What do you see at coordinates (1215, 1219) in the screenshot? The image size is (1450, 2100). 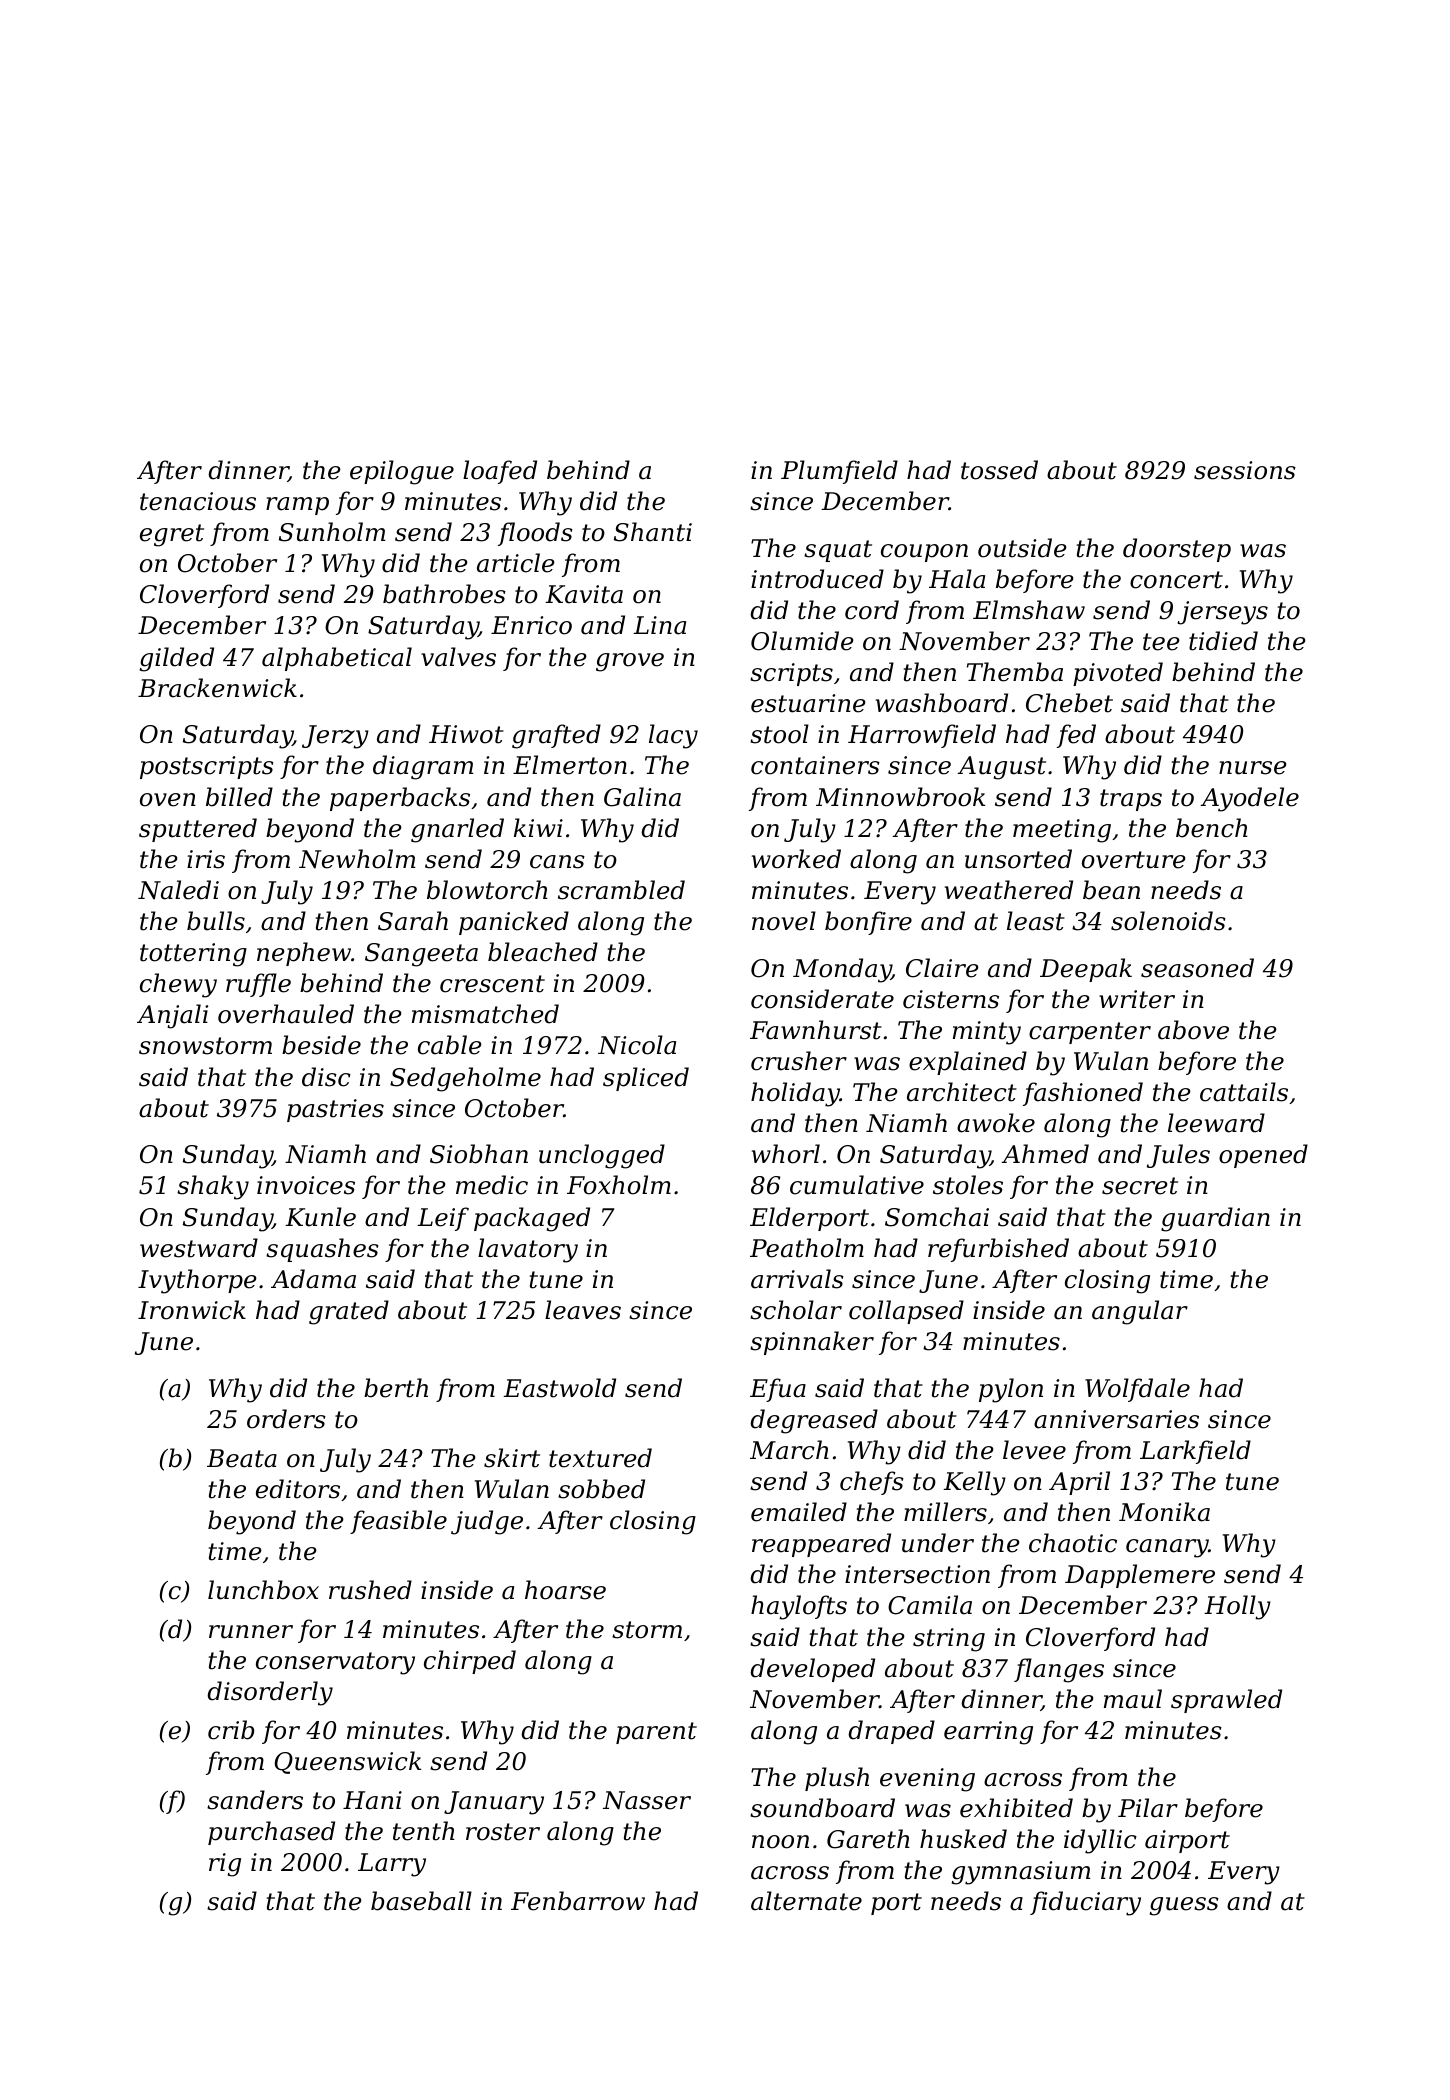 I see `guardian` at bounding box center [1215, 1219].
